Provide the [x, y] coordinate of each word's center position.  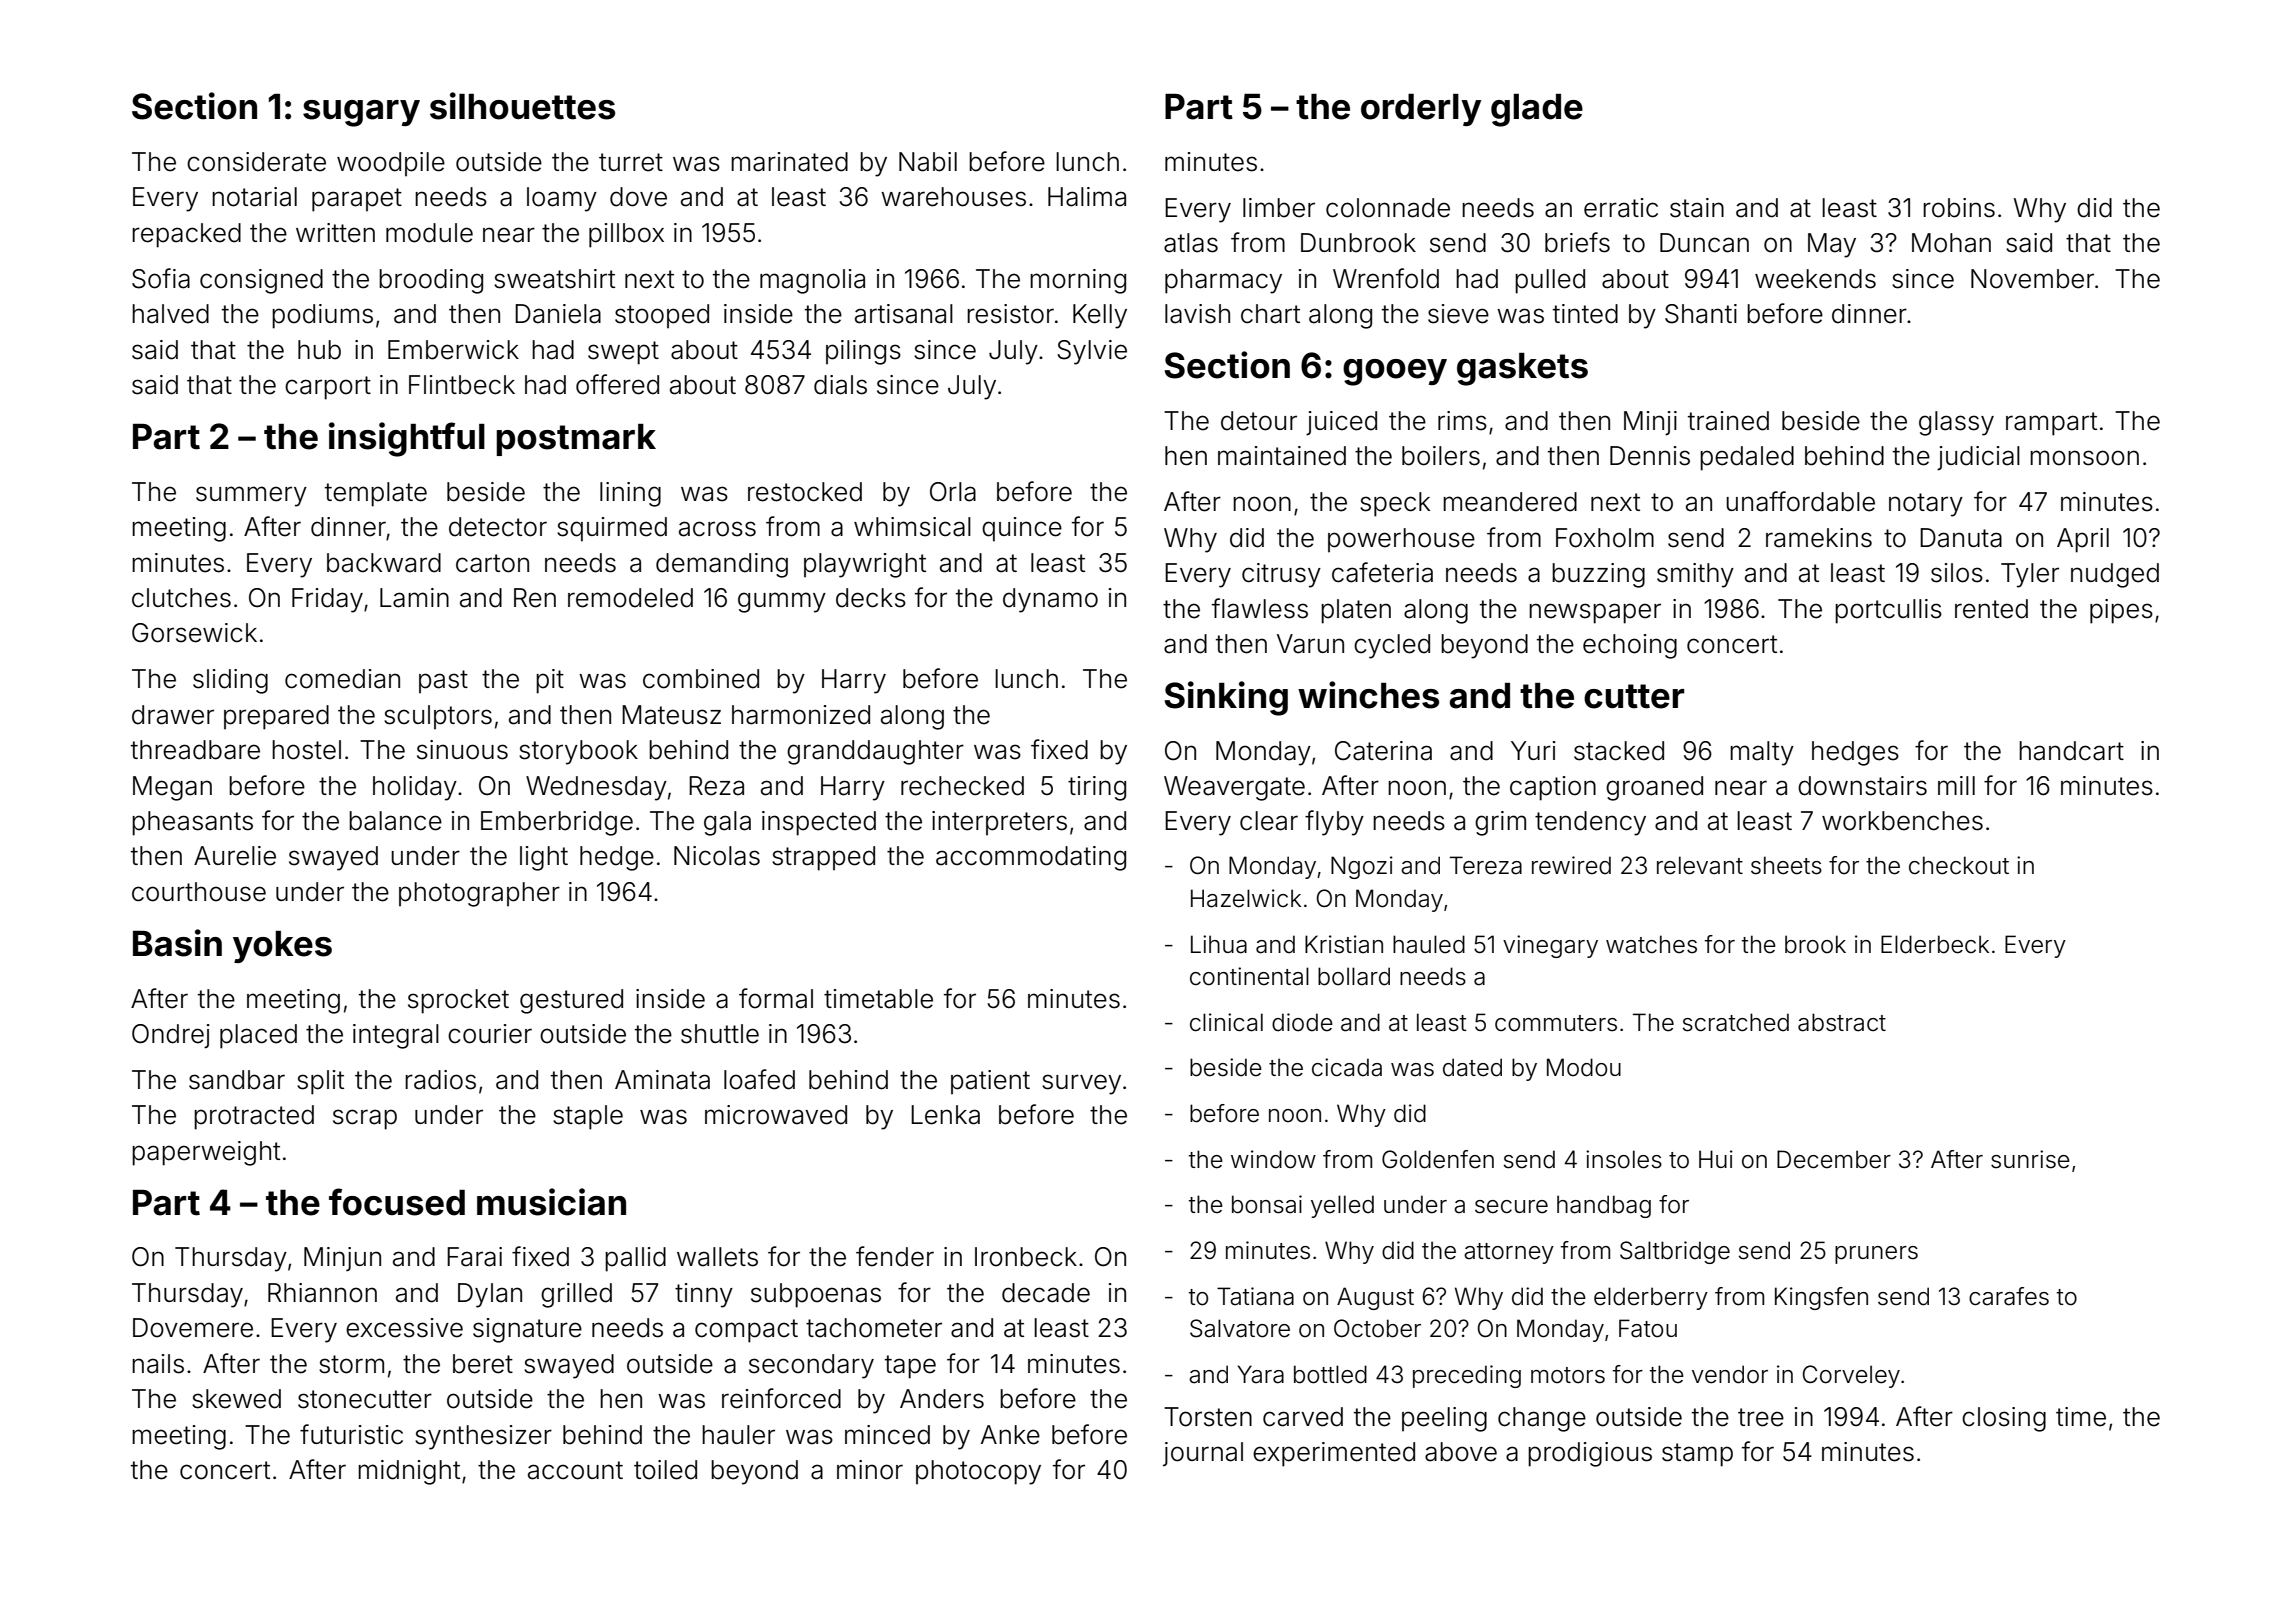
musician [551, 1202]
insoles [1624, 1159]
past [443, 682]
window [1273, 1159]
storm [351, 1364]
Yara [1260, 1374]
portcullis [1888, 611]
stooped [662, 316]
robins [1959, 208]
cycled [1392, 646]
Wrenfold [1386, 278]
